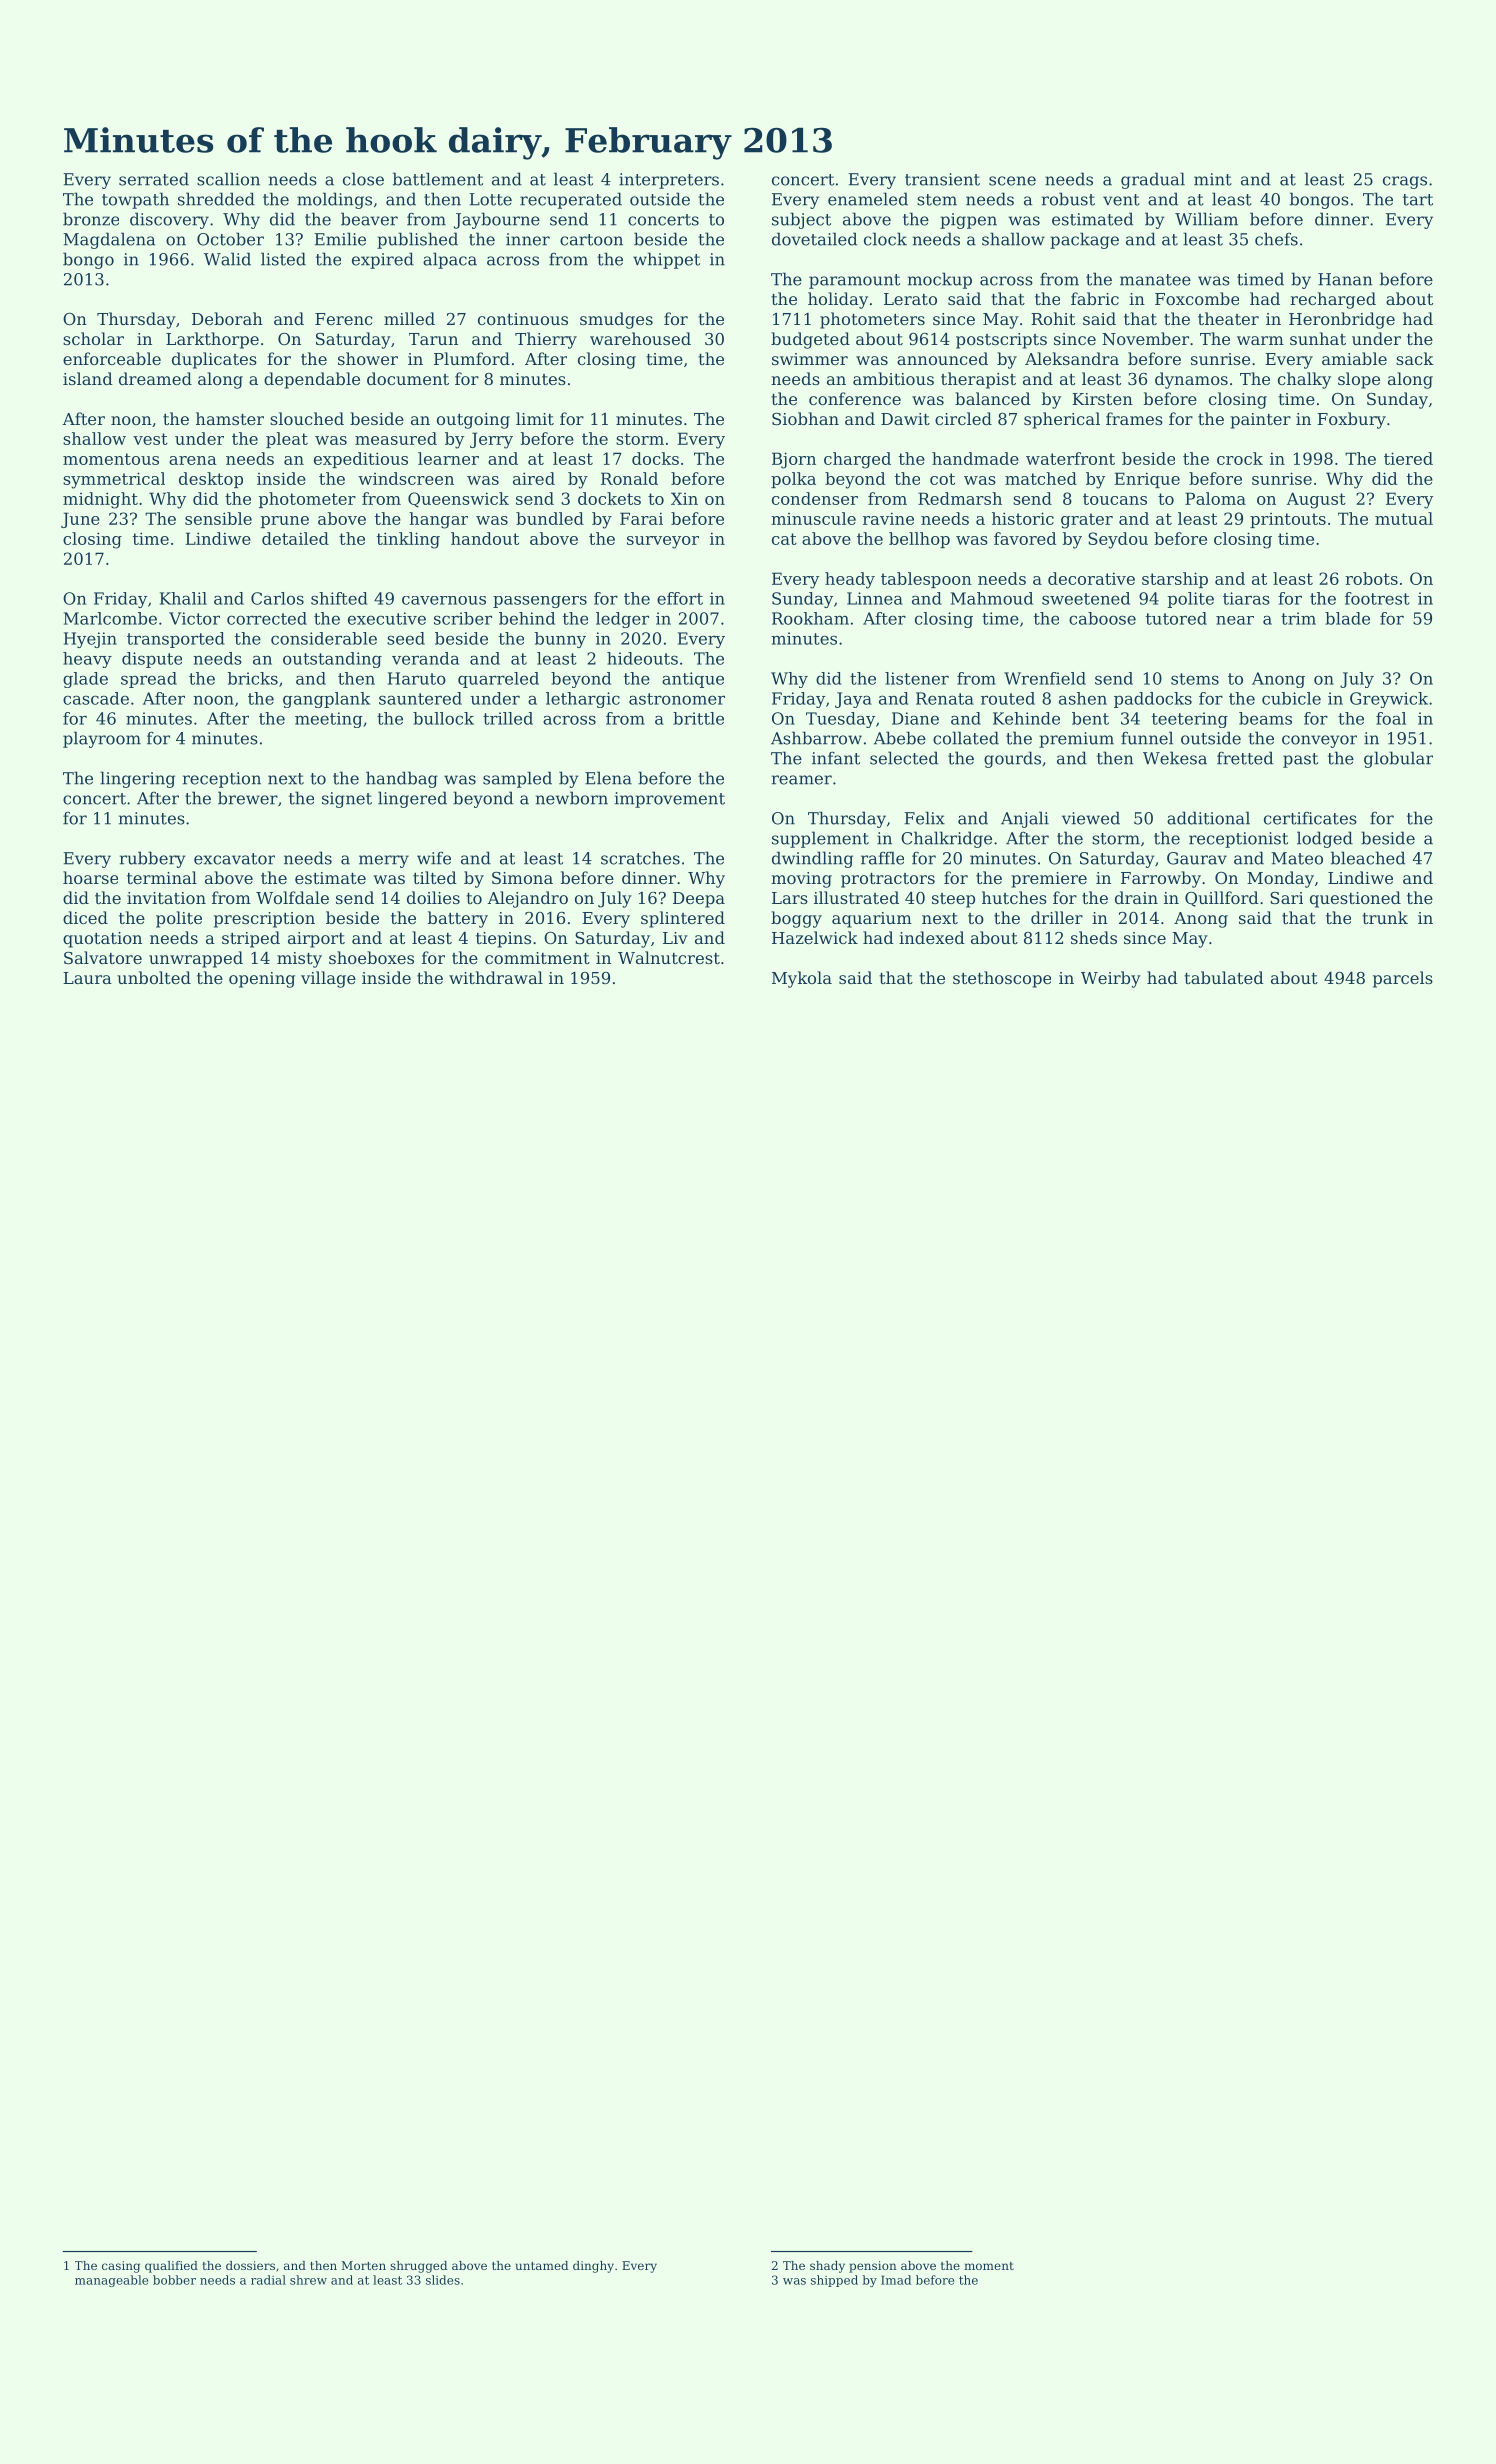  Describe the element at coordinates (121, 2267) in the screenshot. I see `casing` at that location.
